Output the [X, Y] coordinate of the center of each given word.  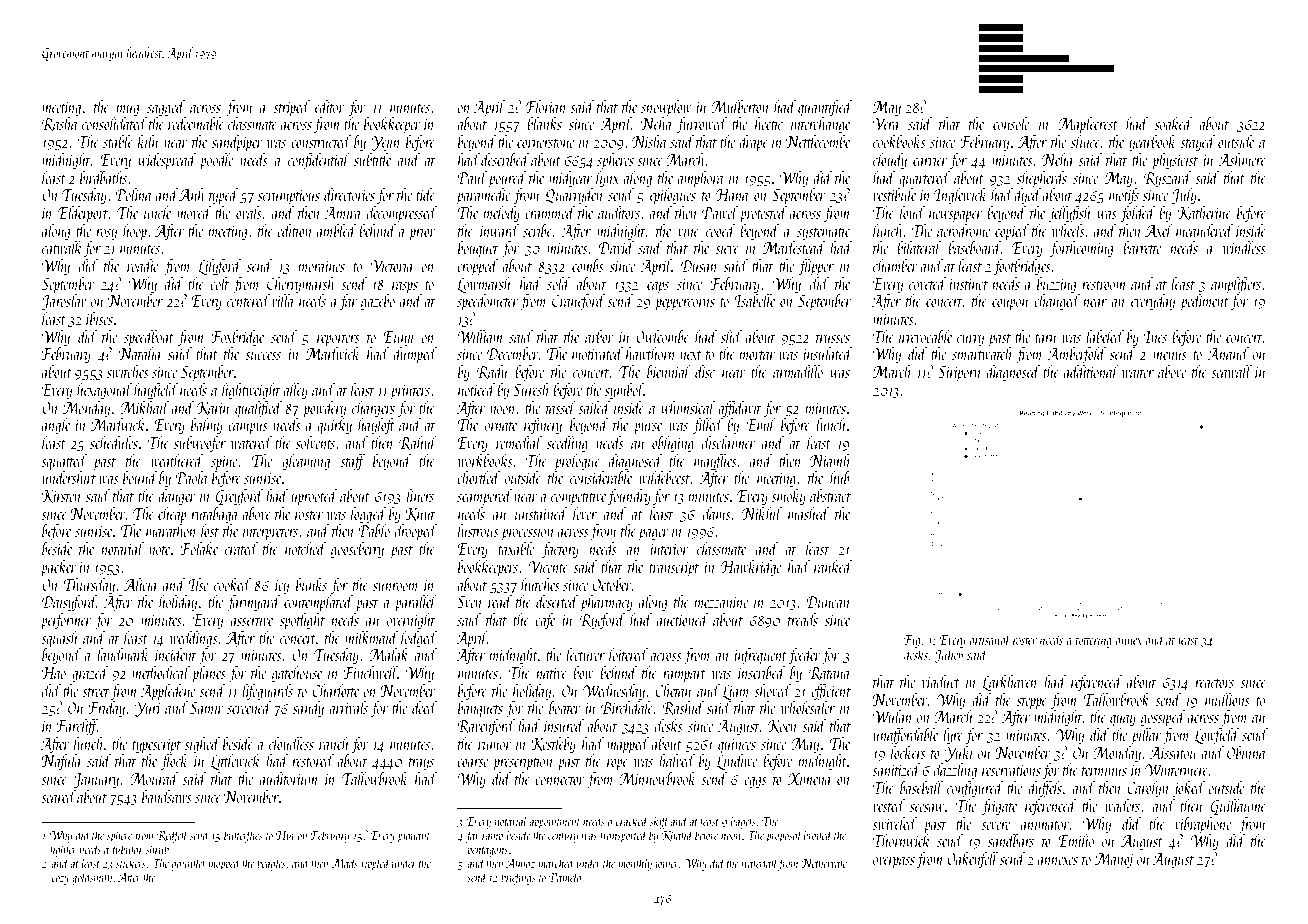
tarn [1046, 338]
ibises [99, 318]
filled [708, 426]
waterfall [760, 864]
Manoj [1114, 861]
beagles [271, 864]
